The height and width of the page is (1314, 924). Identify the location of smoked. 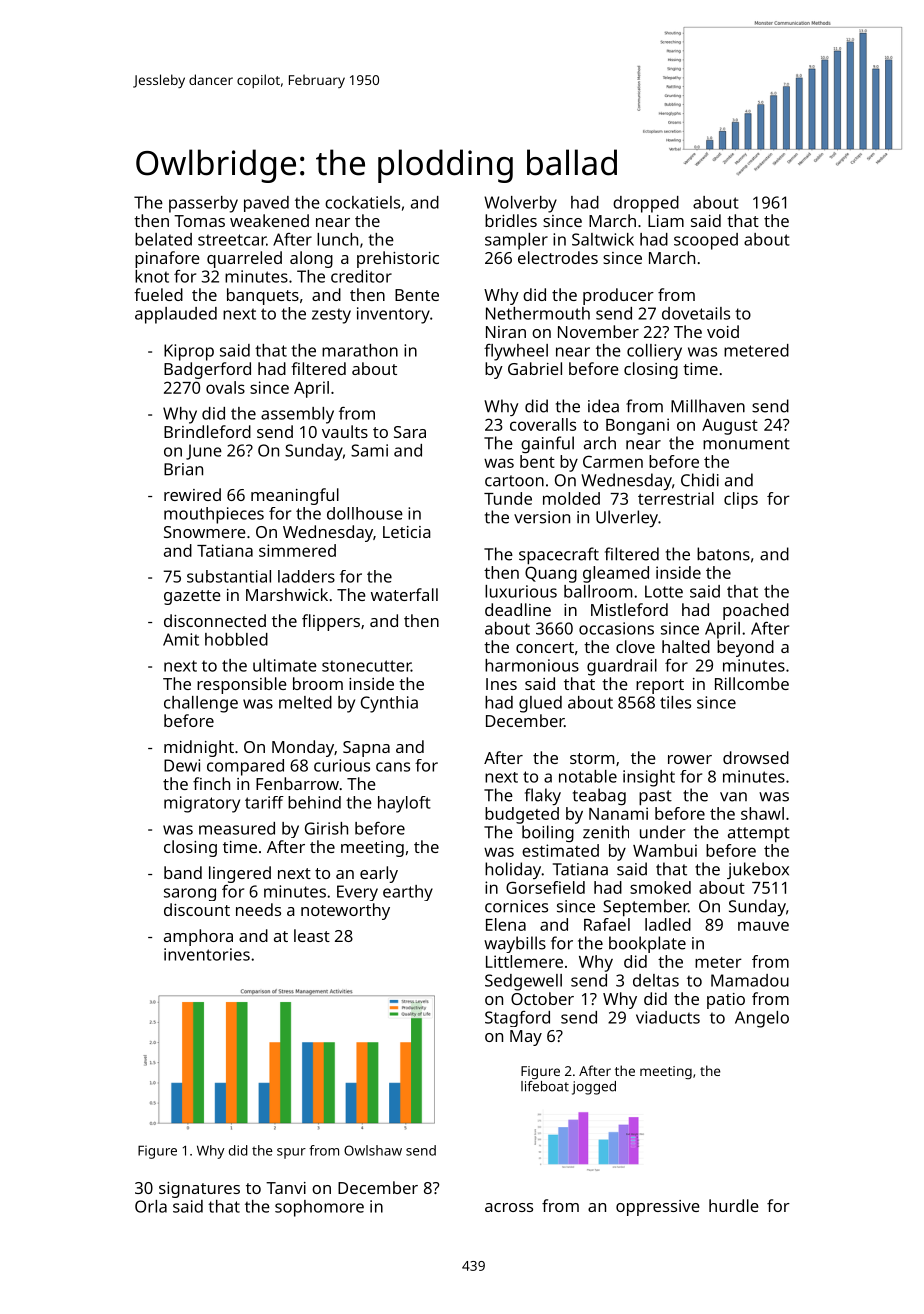
(660, 887).
